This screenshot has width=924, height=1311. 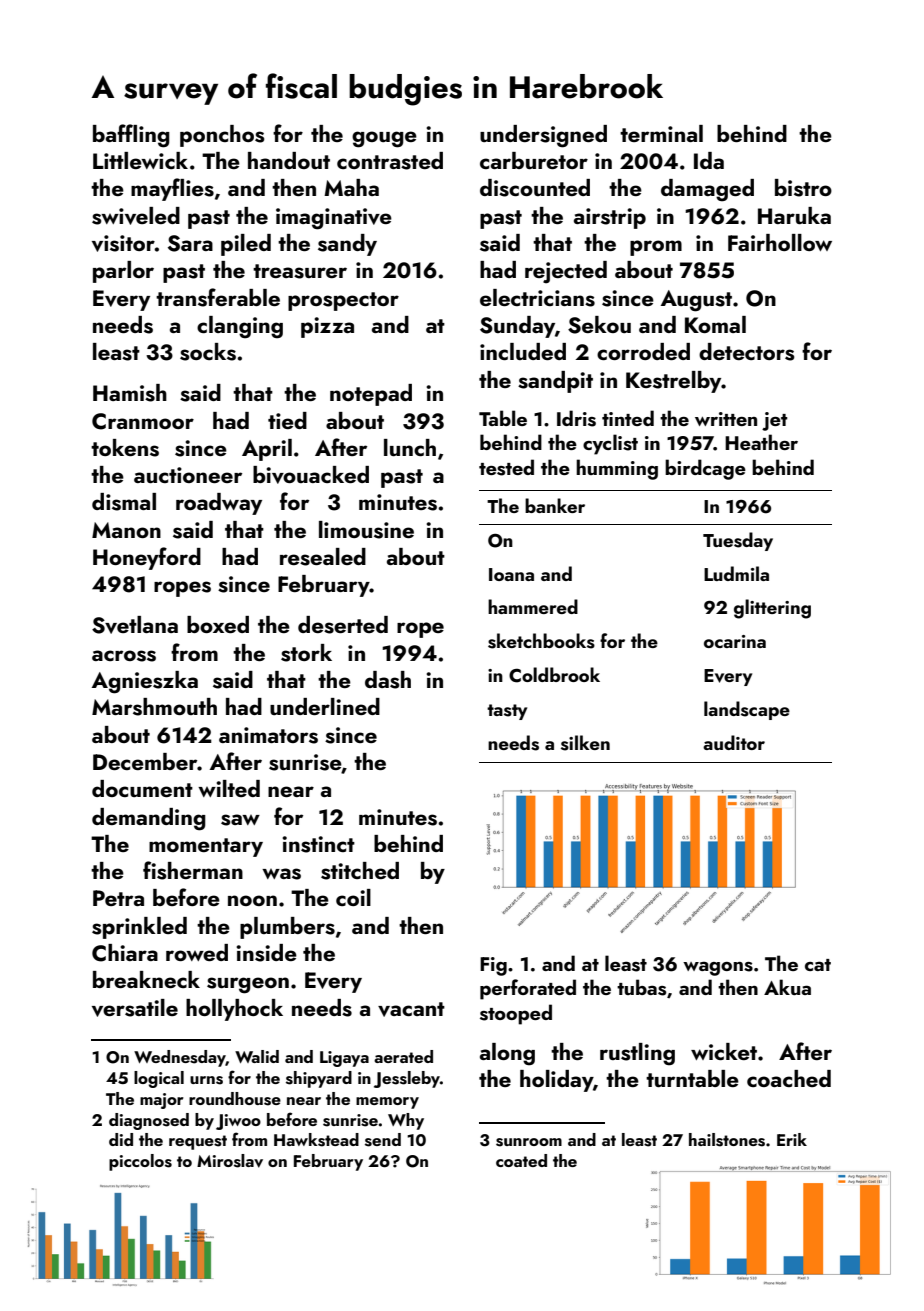 I want to click on rowed, so click(x=197, y=952).
